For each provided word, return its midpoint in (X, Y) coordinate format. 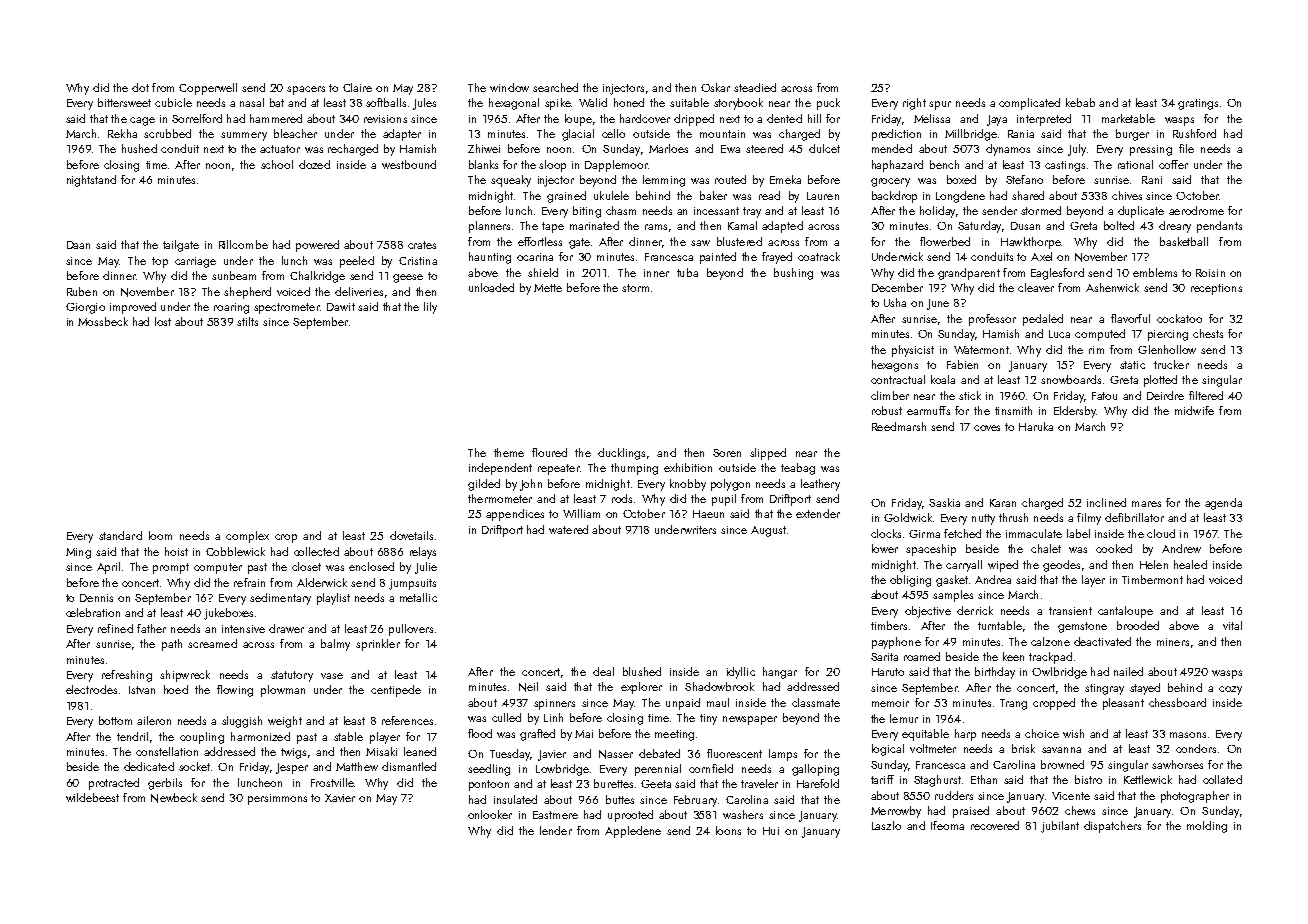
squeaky (511, 181)
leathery (820, 485)
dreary (1175, 227)
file (1186, 148)
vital (1232, 625)
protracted (114, 784)
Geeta (656, 784)
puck (828, 104)
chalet (1046, 548)
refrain (249, 582)
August (768, 531)
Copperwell (208, 89)
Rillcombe (243, 244)
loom (160, 535)
